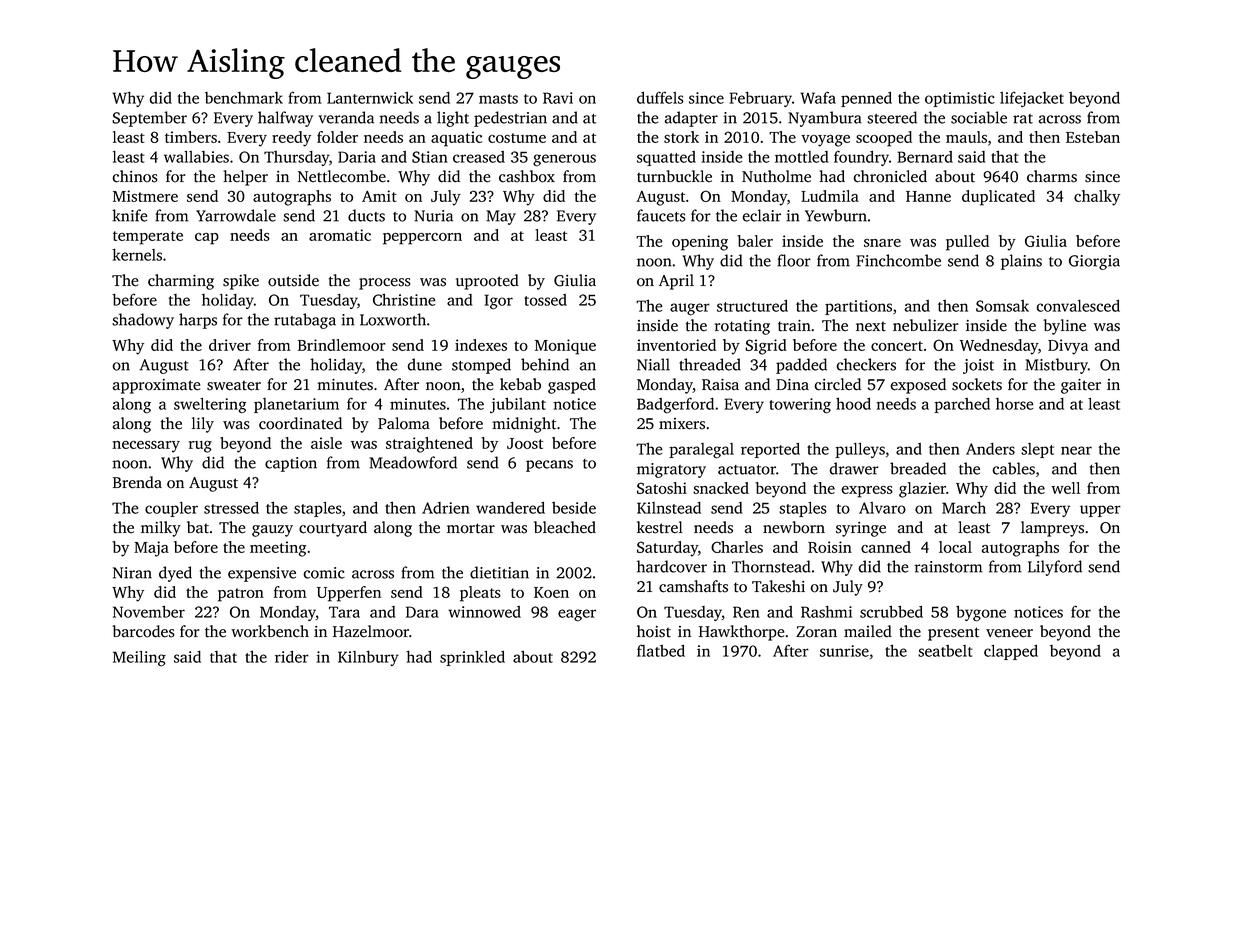 This screenshot has width=1233, height=952. What do you see at coordinates (151, 549) in the screenshot?
I see `Maja` at bounding box center [151, 549].
